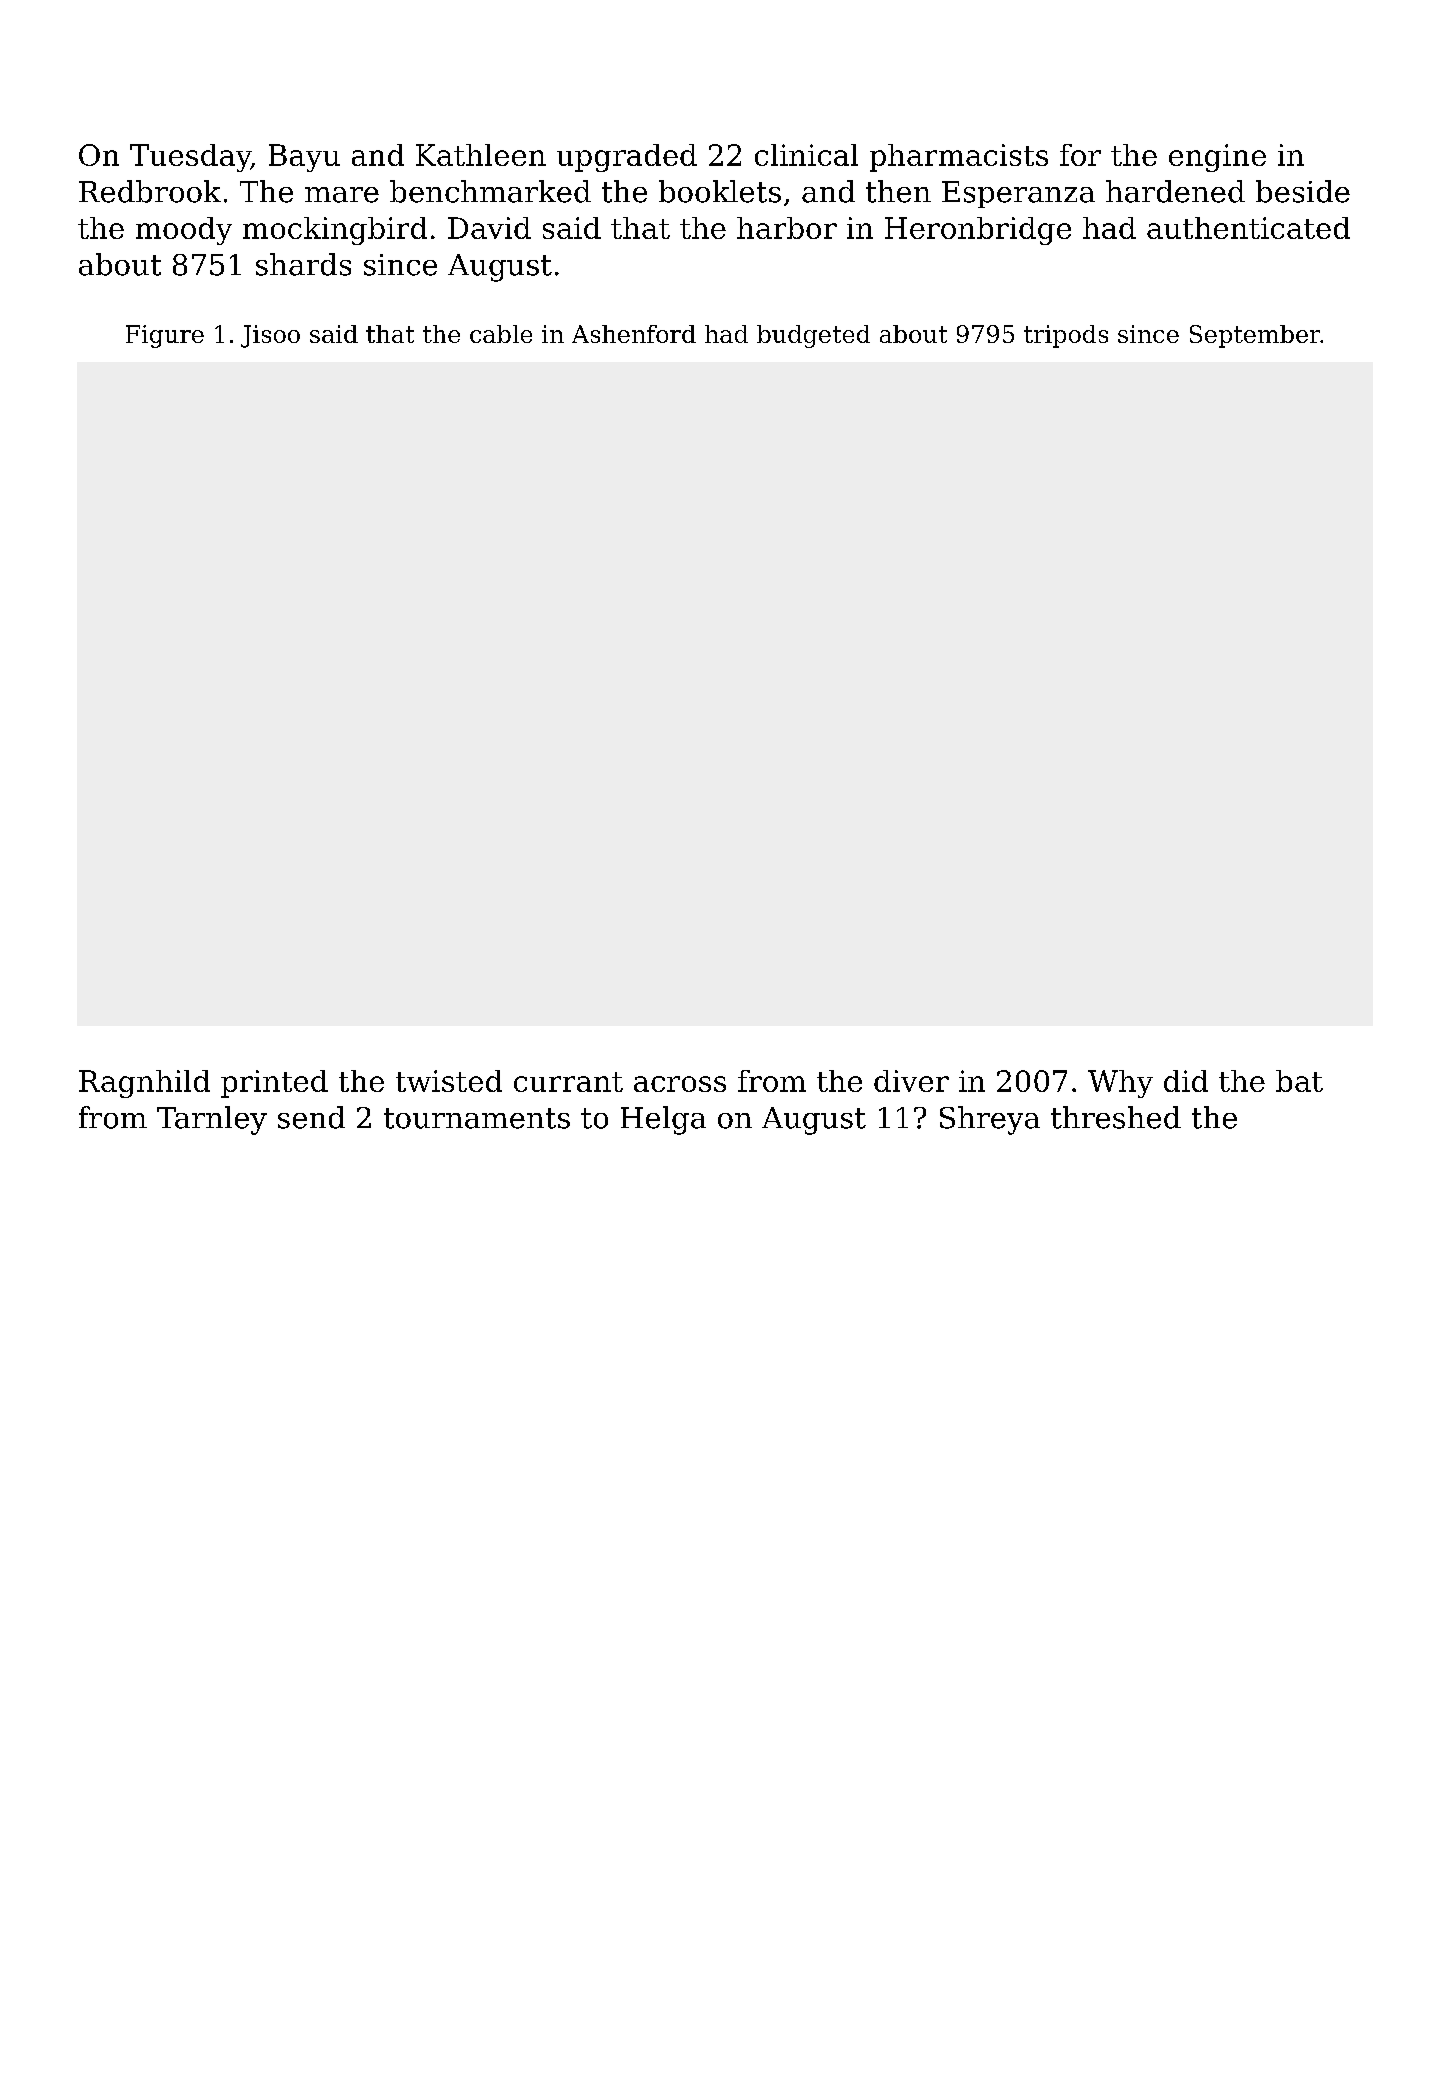 The height and width of the page is (2100, 1450). What do you see at coordinates (663, 1120) in the page?
I see `Helga` at bounding box center [663, 1120].
